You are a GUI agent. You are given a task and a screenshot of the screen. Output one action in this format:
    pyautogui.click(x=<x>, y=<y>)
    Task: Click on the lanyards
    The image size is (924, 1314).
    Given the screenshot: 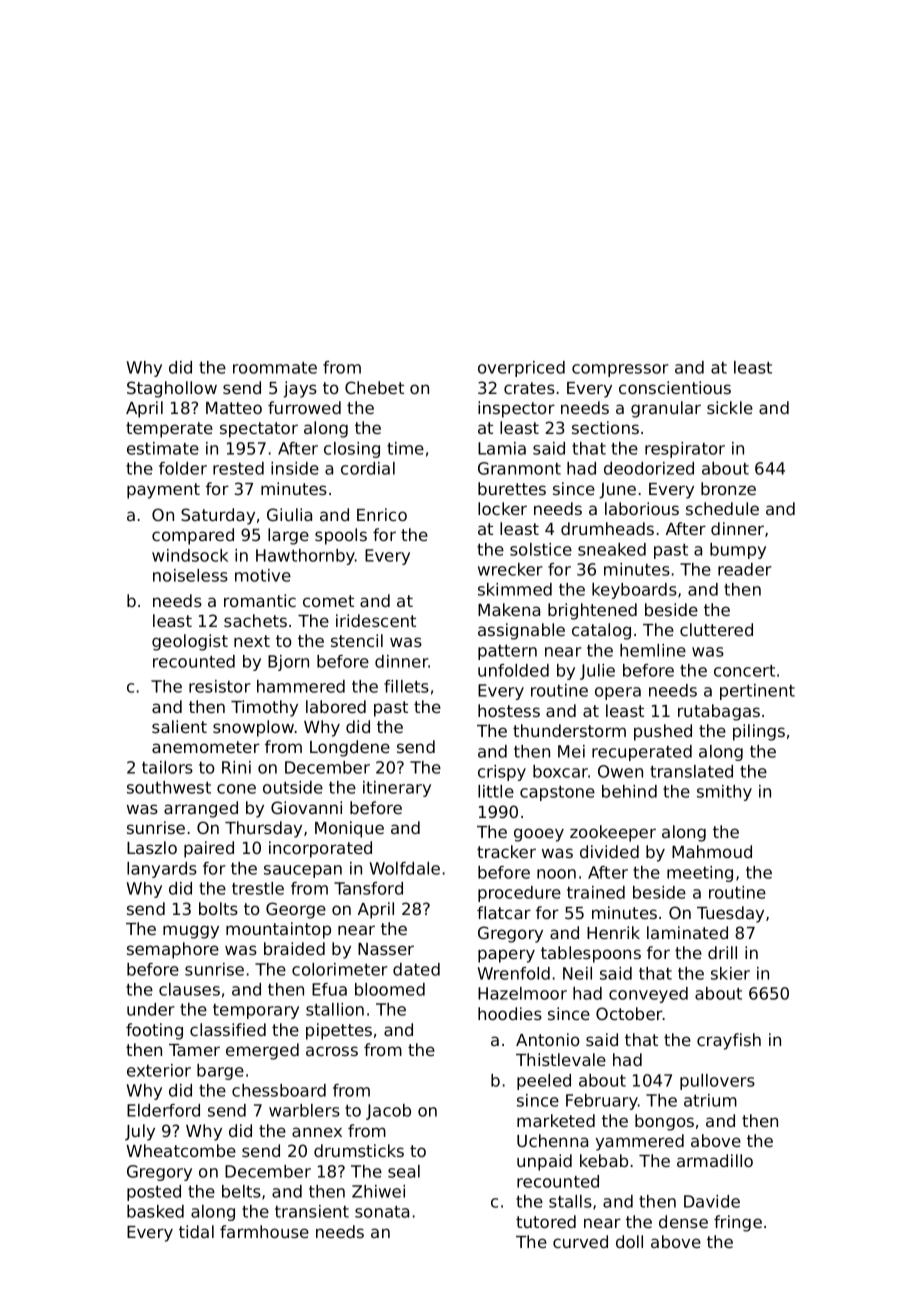 What is the action you would take?
    pyautogui.click(x=162, y=870)
